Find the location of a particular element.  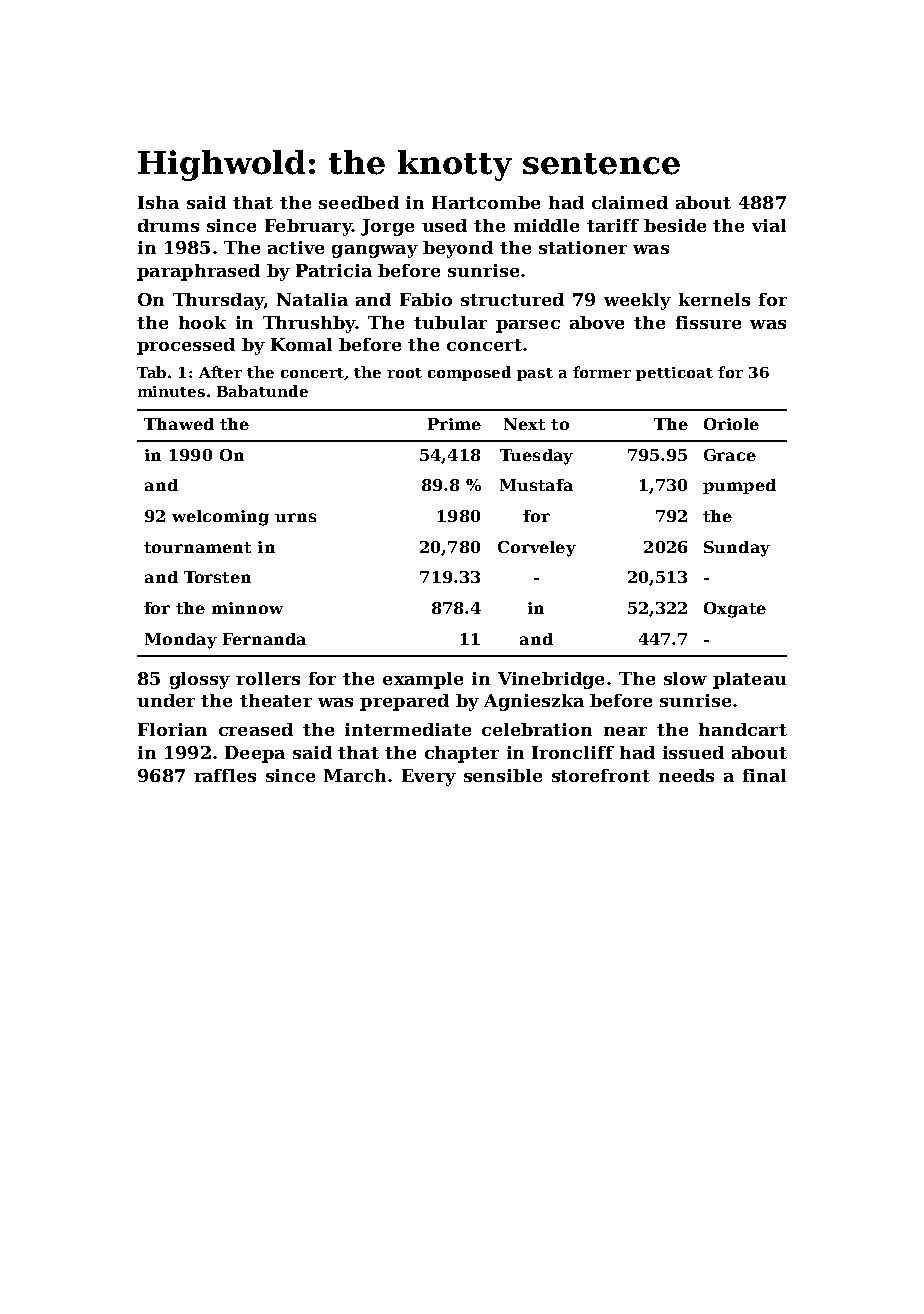

February is located at coordinates (308, 227).
